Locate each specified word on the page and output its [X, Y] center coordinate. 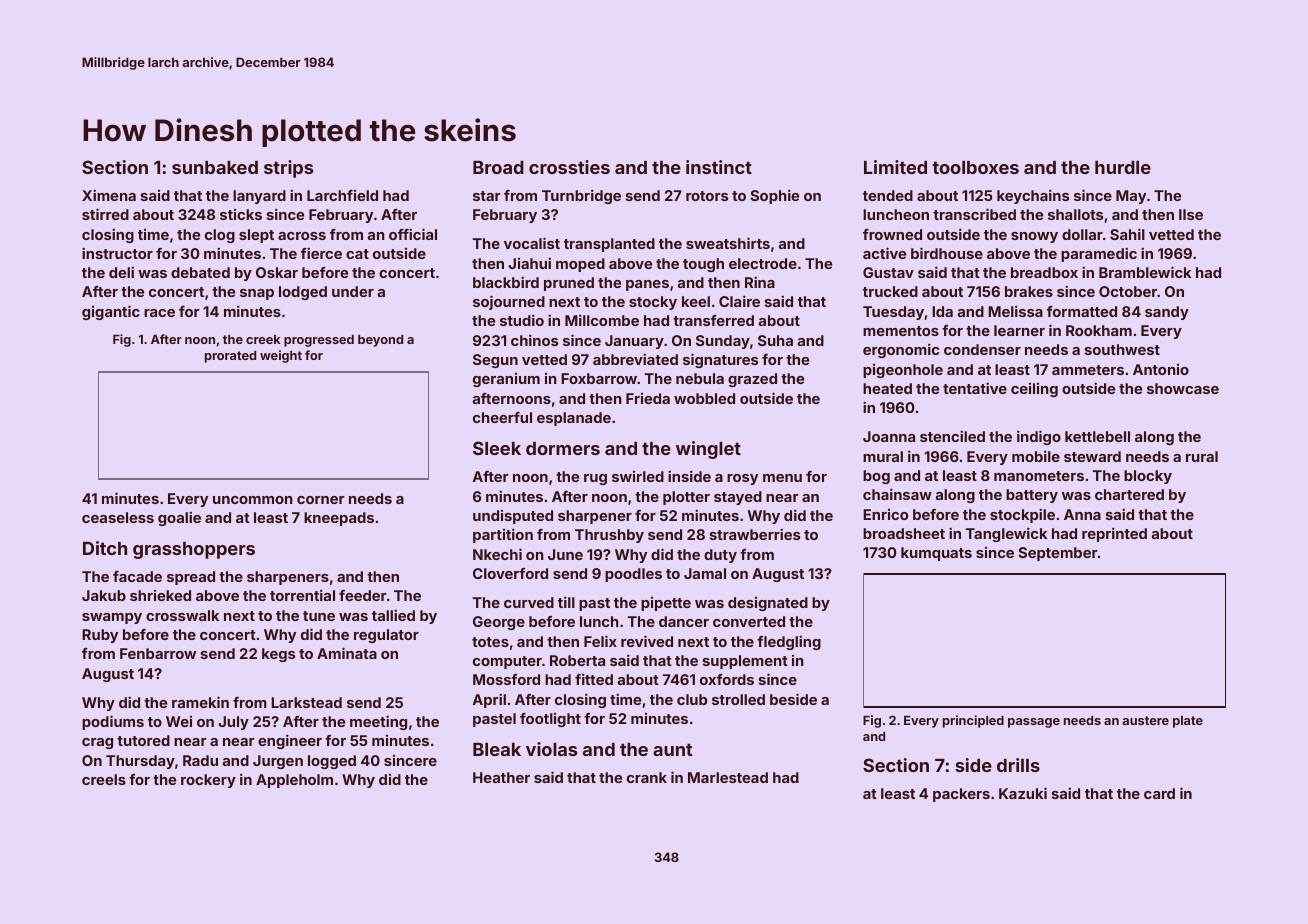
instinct [719, 167]
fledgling [789, 642]
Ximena [109, 195]
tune [319, 616]
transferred [713, 320]
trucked [890, 291]
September [1058, 554]
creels [104, 779]
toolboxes [975, 167]
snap [257, 294]
